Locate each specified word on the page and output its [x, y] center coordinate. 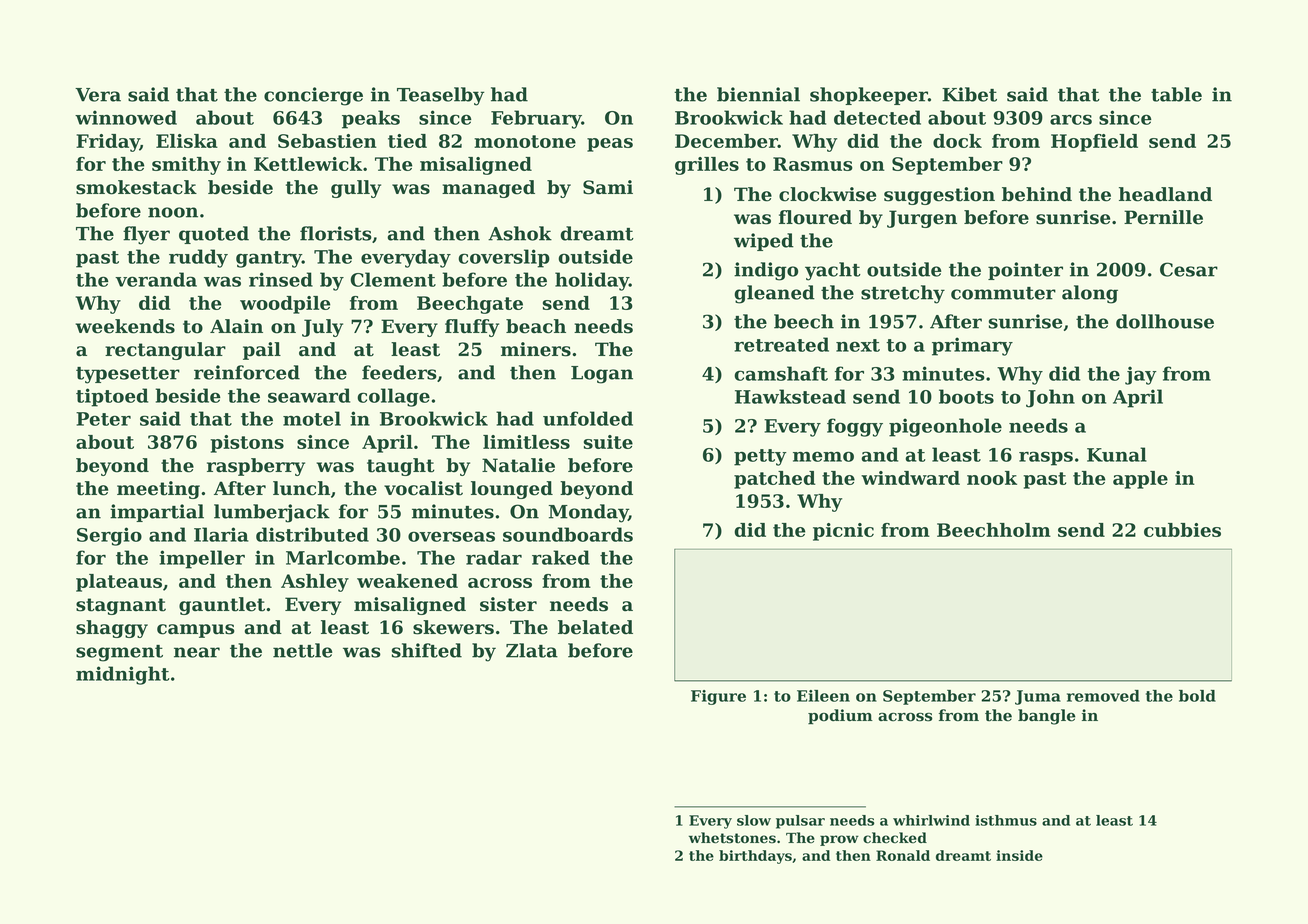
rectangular [165, 351]
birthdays [755, 857]
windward [910, 478]
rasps [1046, 458]
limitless [526, 442]
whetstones [732, 838]
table [1176, 94]
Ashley [315, 583]
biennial [758, 94]
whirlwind [931, 820]
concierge [313, 96]
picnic [843, 532]
